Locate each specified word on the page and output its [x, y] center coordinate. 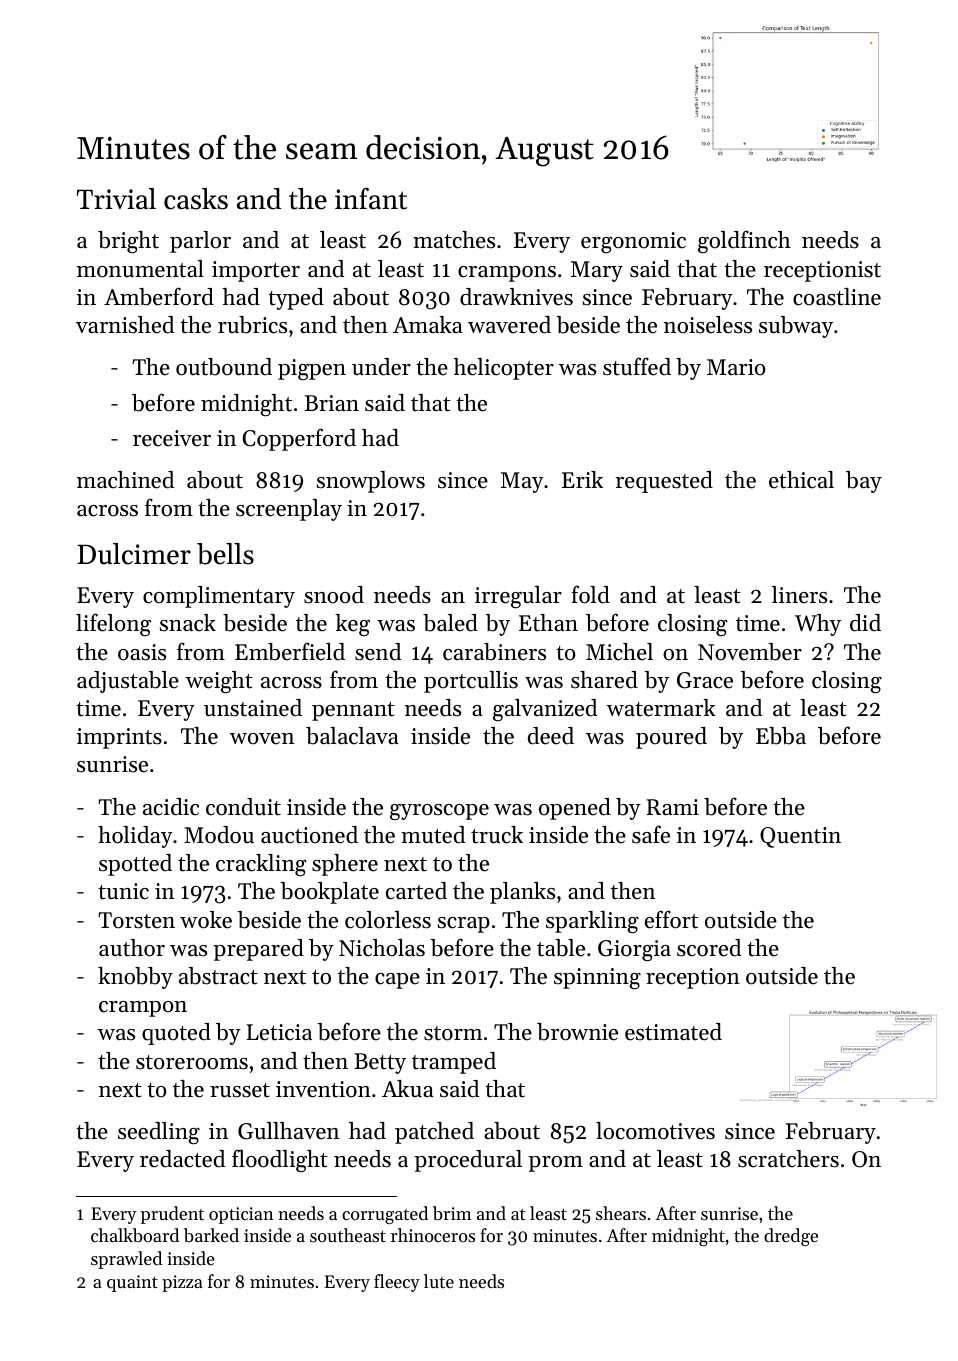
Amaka [428, 324]
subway [796, 327]
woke [206, 920]
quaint [132, 1283]
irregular [518, 597]
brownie [577, 1032]
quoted [176, 1034]
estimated [673, 1032]
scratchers [788, 1159]
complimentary [219, 597]
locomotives [655, 1131]
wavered [509, 325]
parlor [200, 242]
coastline [837, 297]
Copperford [299, 439]
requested [664, 482]
